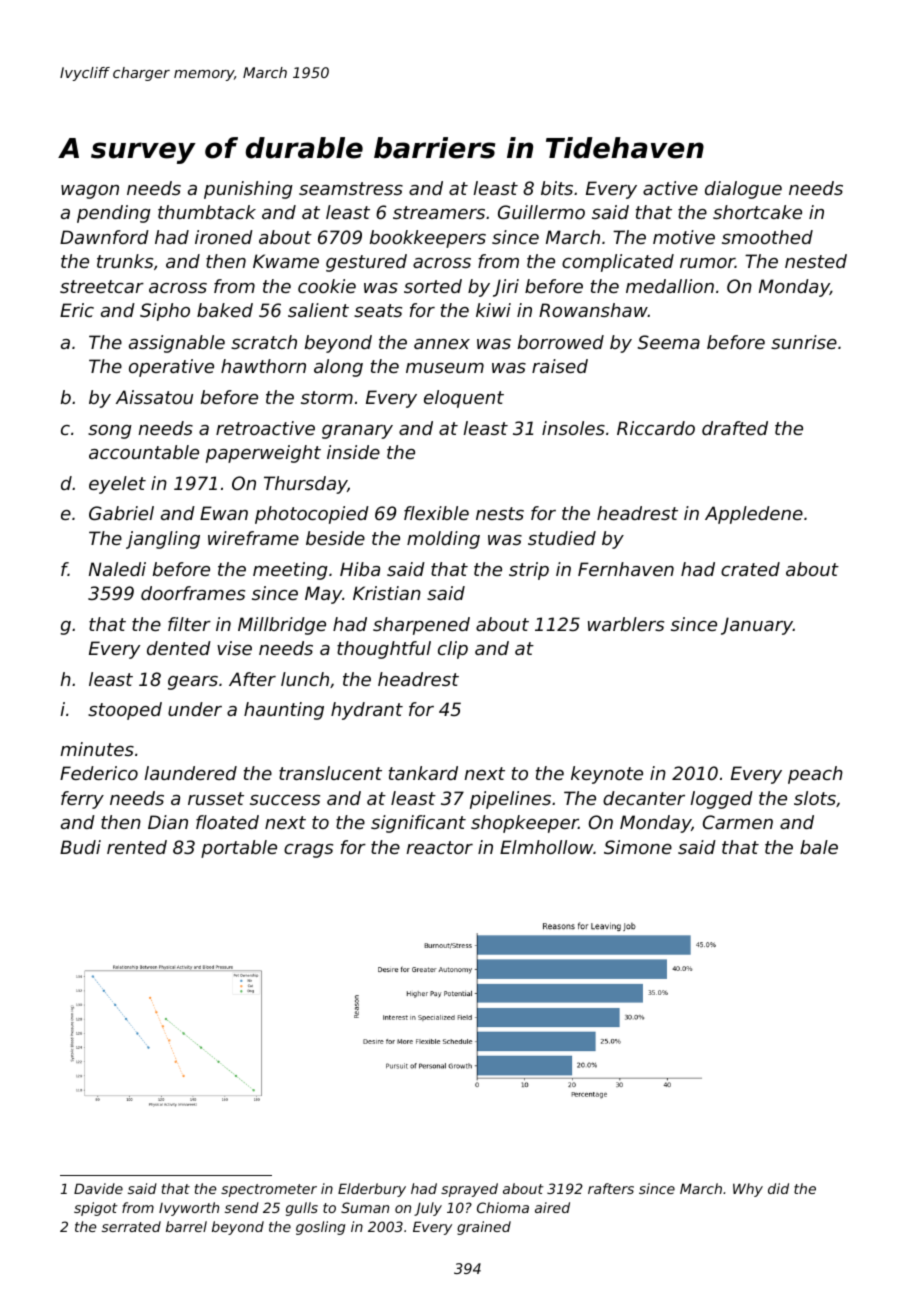  What do you see at coordinates (165, 312) in the screenshot?
I see `Sipho` at bounding box center [165, 312].
